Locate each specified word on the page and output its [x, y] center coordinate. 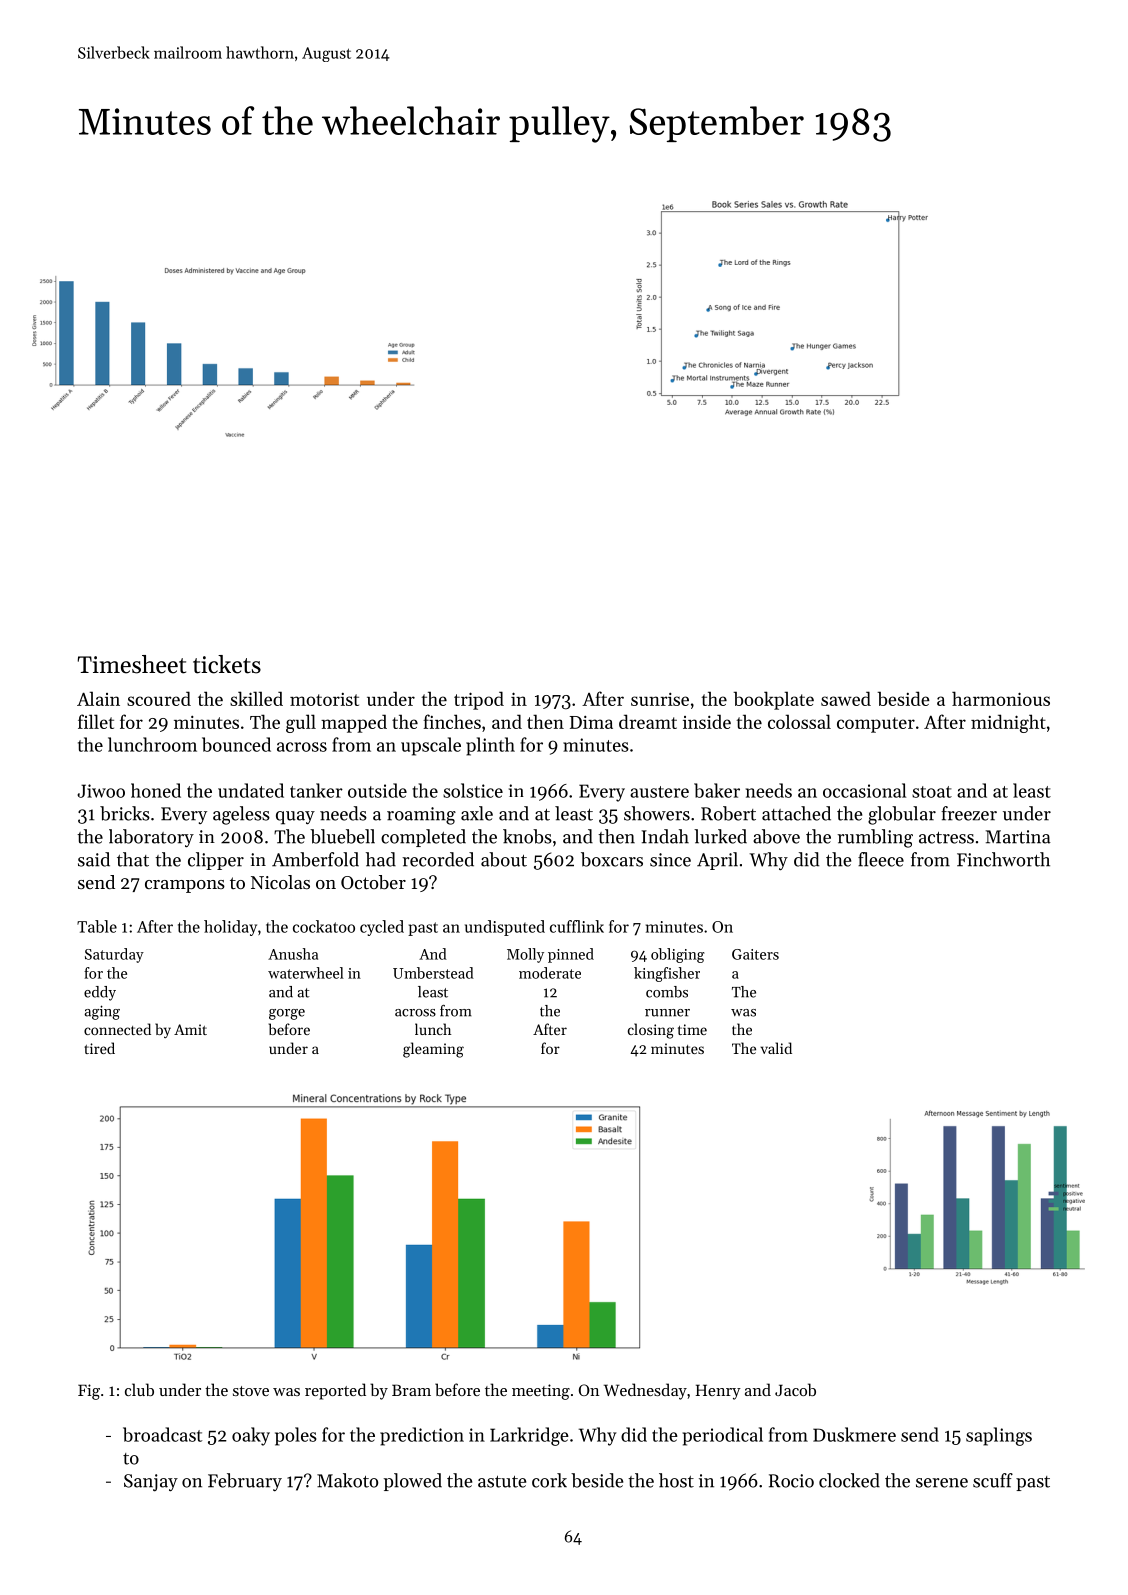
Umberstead [433, 973]
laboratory [151, 838]
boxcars [612, 859]
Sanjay [151, 1483]
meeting [541, 1392]
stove [251, 1391]
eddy [100, 993]
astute [502, 1482]
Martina [1018, 837]
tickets [227, 664]
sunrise [660, 699]
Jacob [795, 1389]
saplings [999, 1436]
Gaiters [755, 954]
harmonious [1001, 698]
